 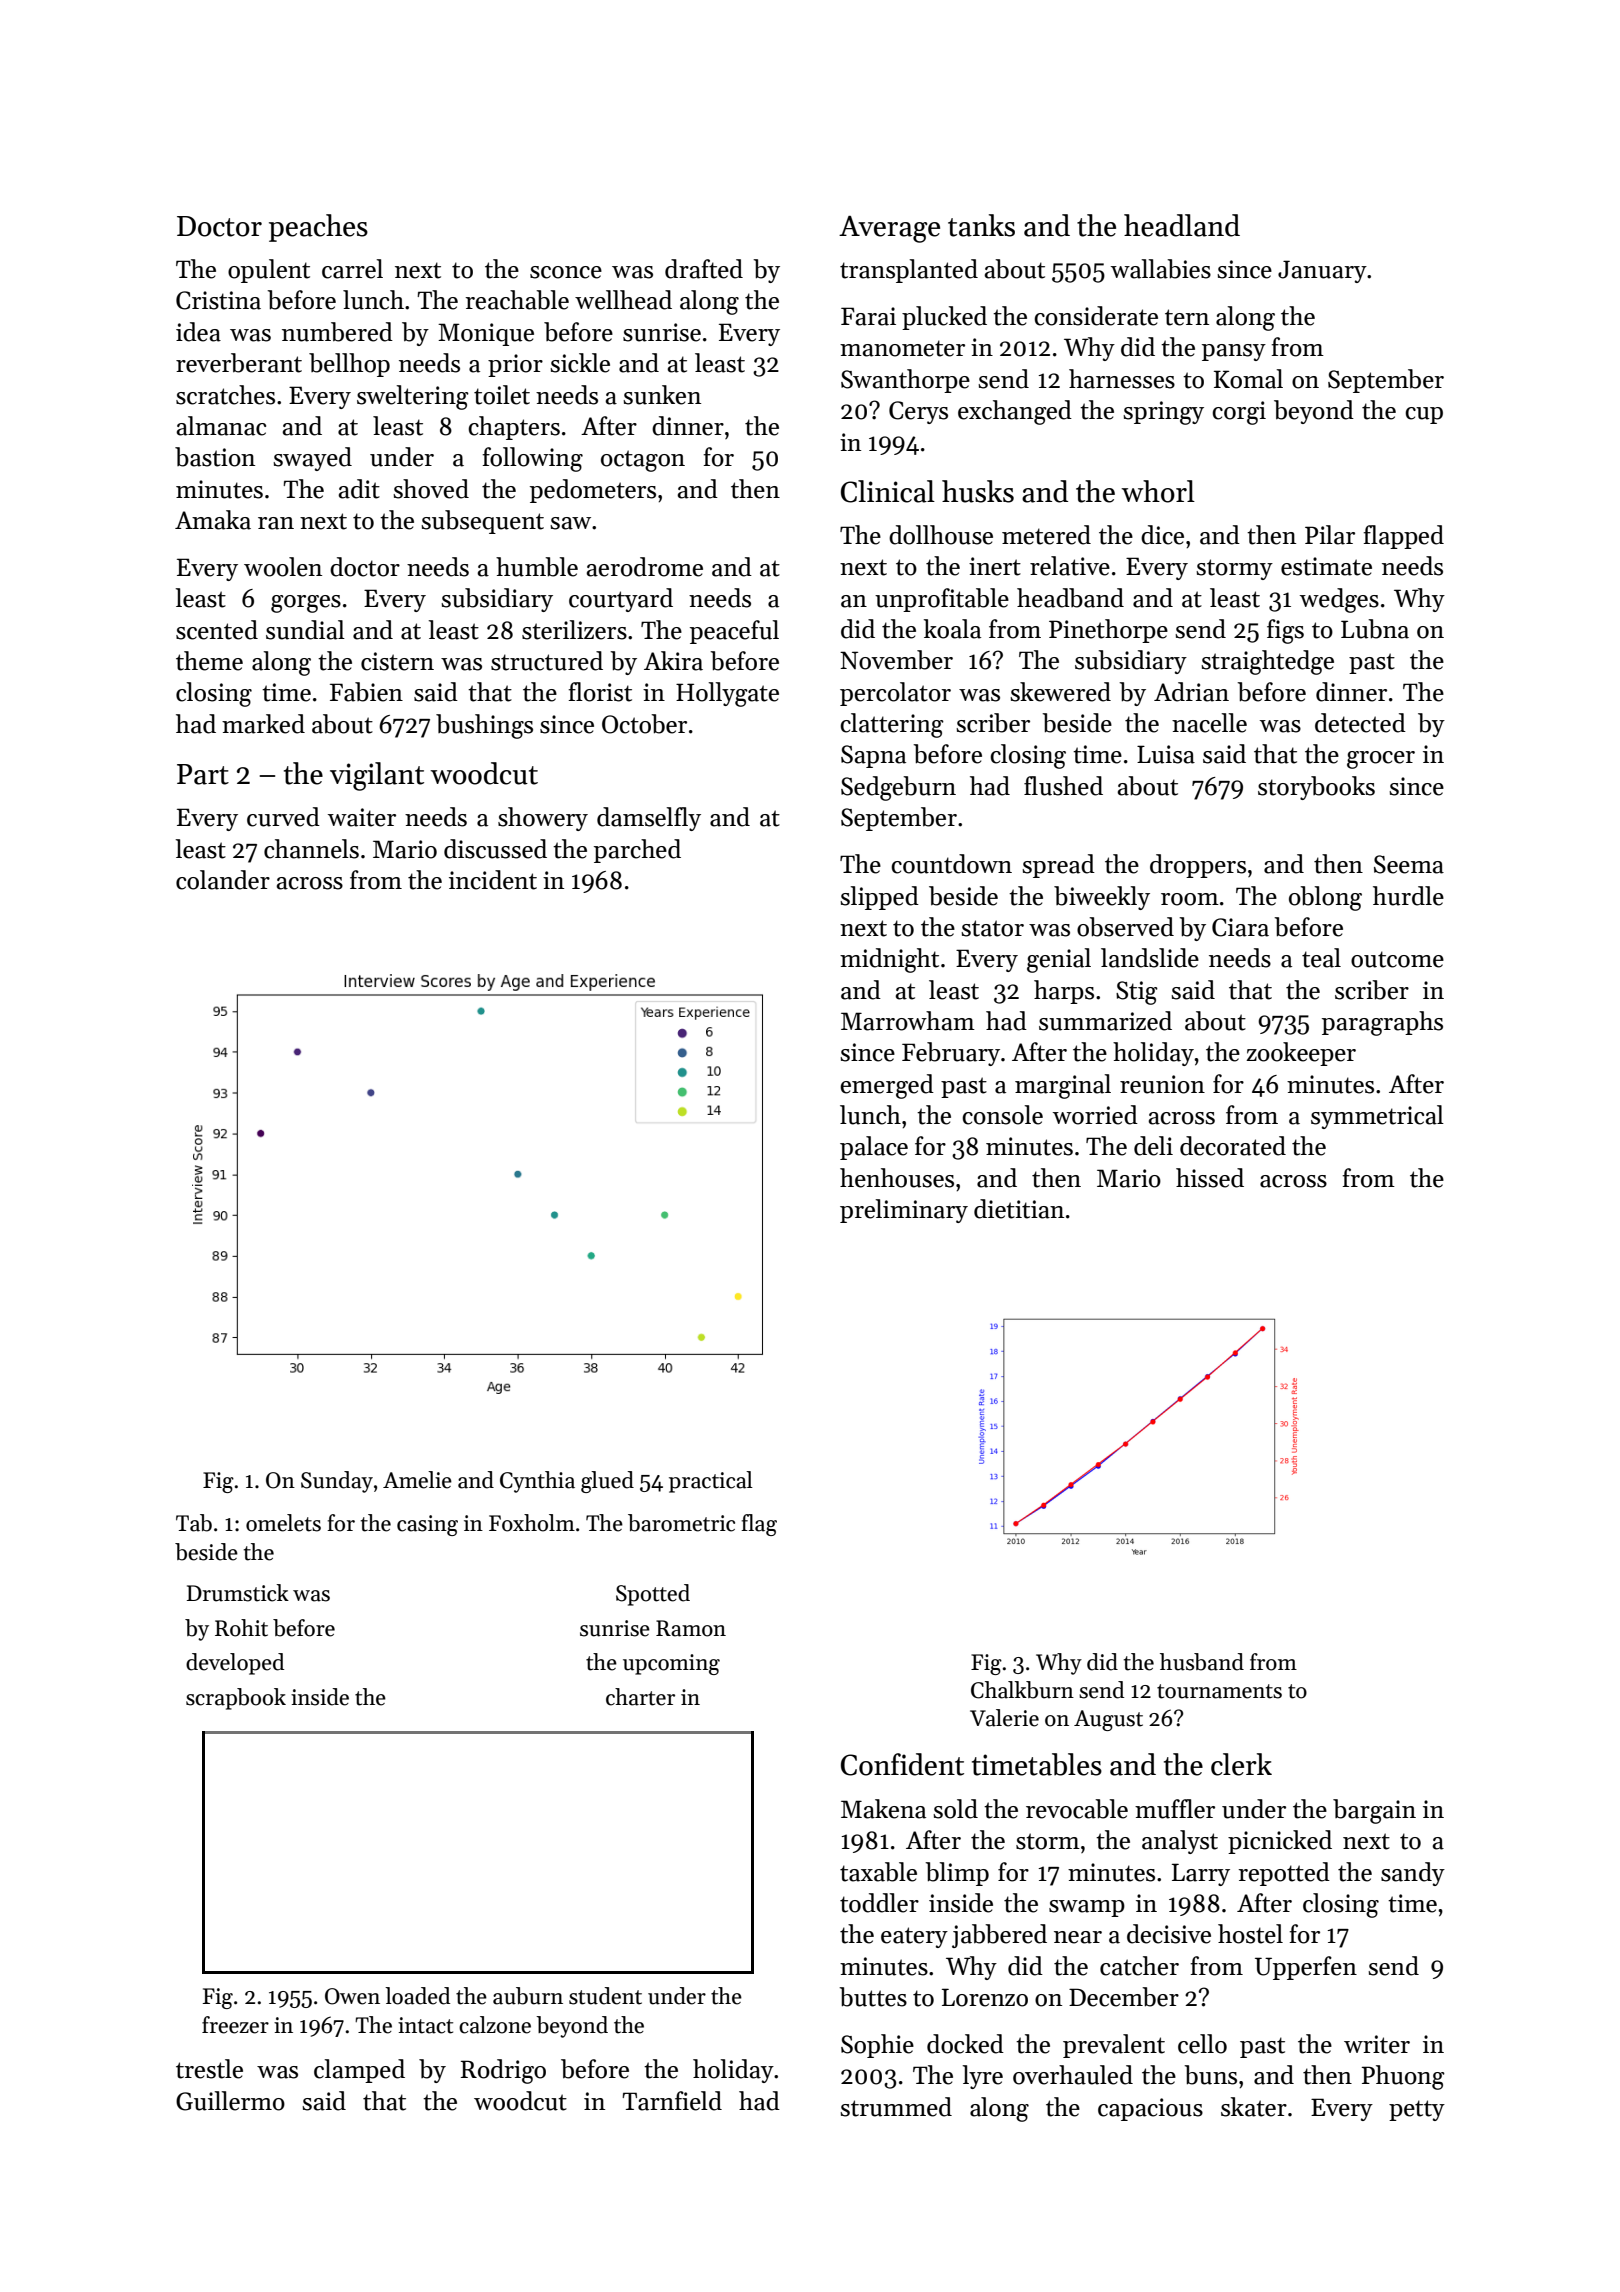 I want to click on numbered, so click(x=337, y=332).
